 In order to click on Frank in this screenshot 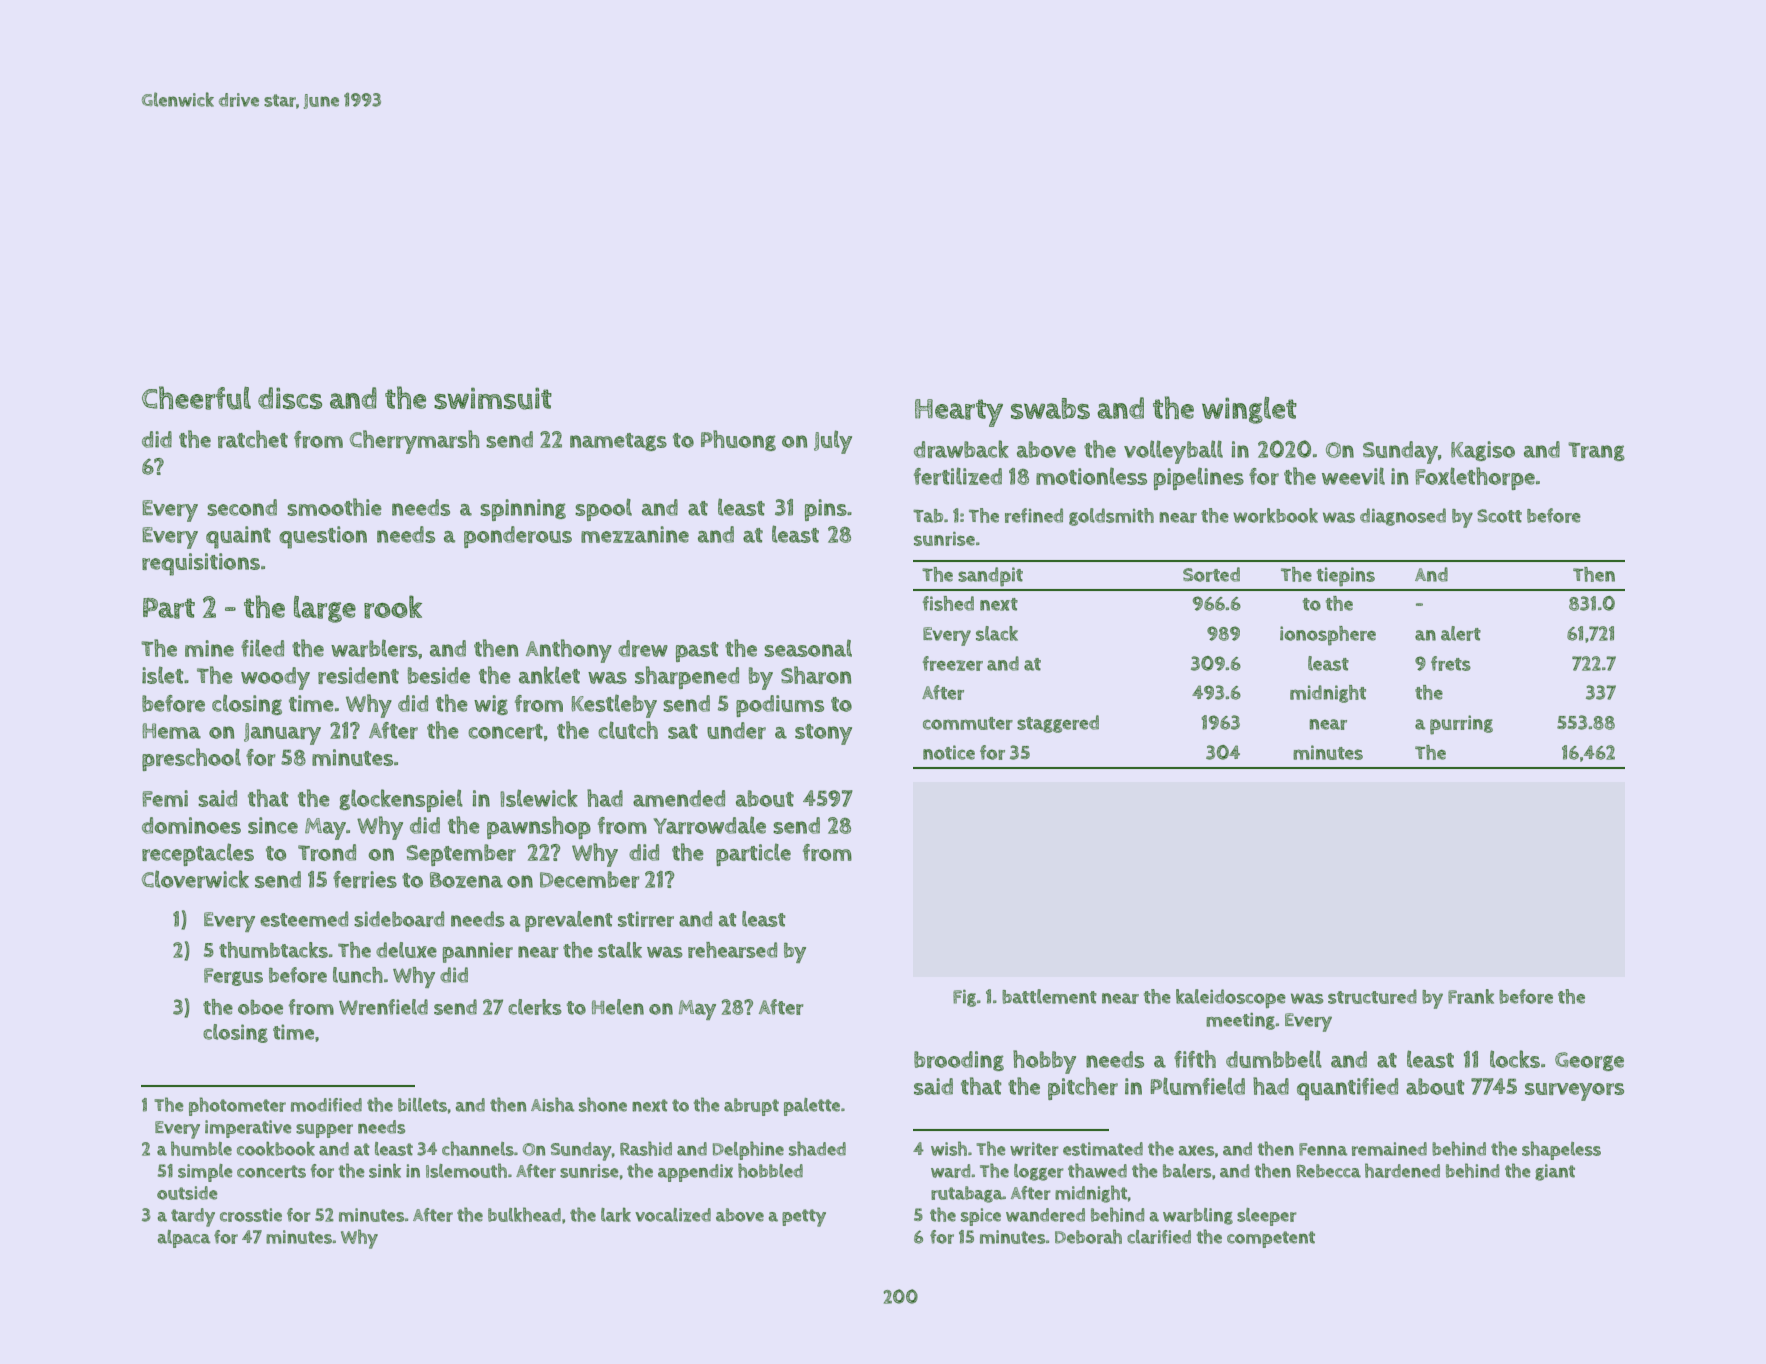, I will do `click(1471, 996)`.
